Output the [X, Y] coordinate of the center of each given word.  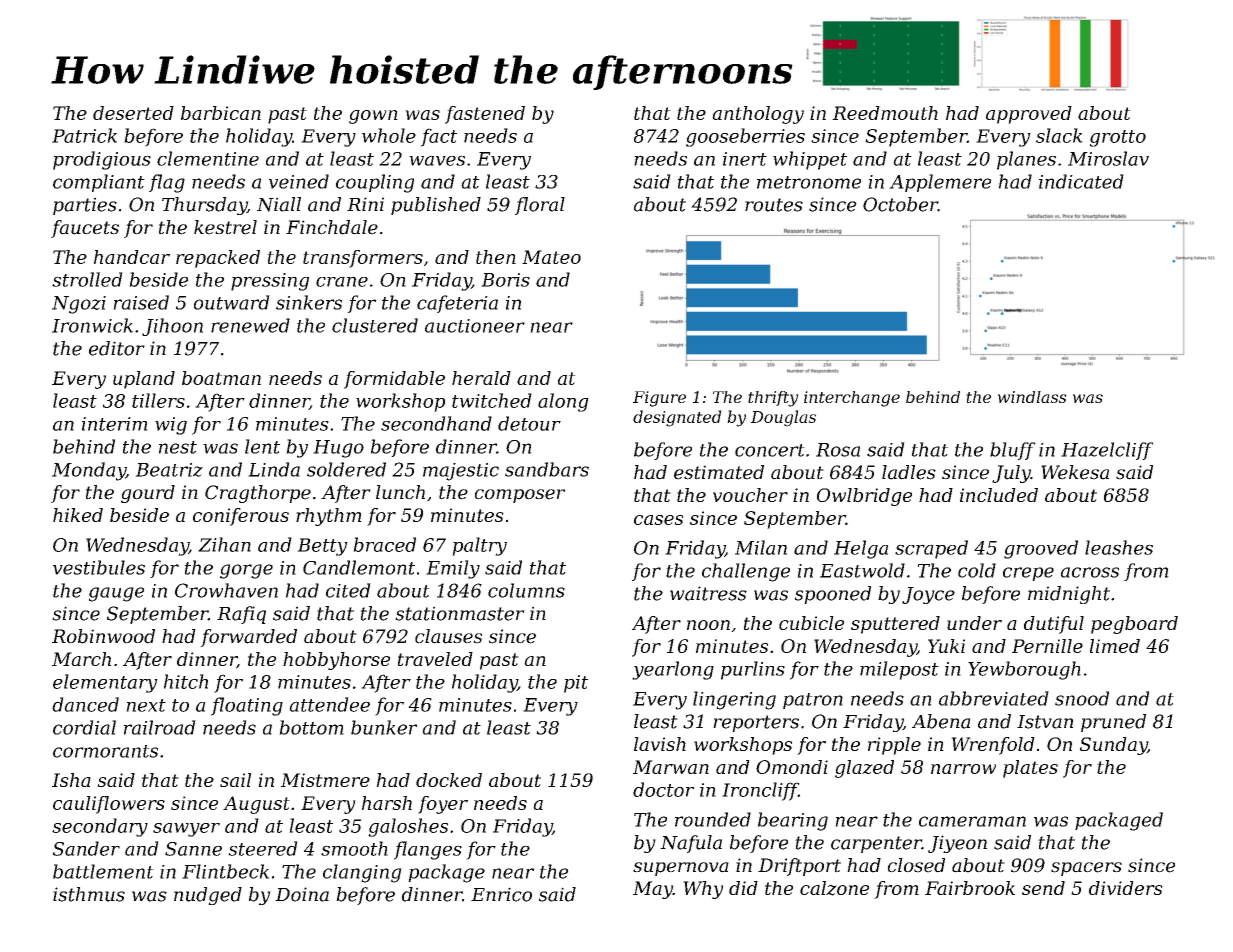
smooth [354, 848]
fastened [485, 115]
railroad [160, 727]
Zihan [224, 544]
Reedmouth [885, 113]
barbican [221, 113]
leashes [1119, 547]
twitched [492, 400]
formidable [394, 380]
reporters [756, 723]
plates [1030, 769]
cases [658, 520]
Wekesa [1075, 472]
